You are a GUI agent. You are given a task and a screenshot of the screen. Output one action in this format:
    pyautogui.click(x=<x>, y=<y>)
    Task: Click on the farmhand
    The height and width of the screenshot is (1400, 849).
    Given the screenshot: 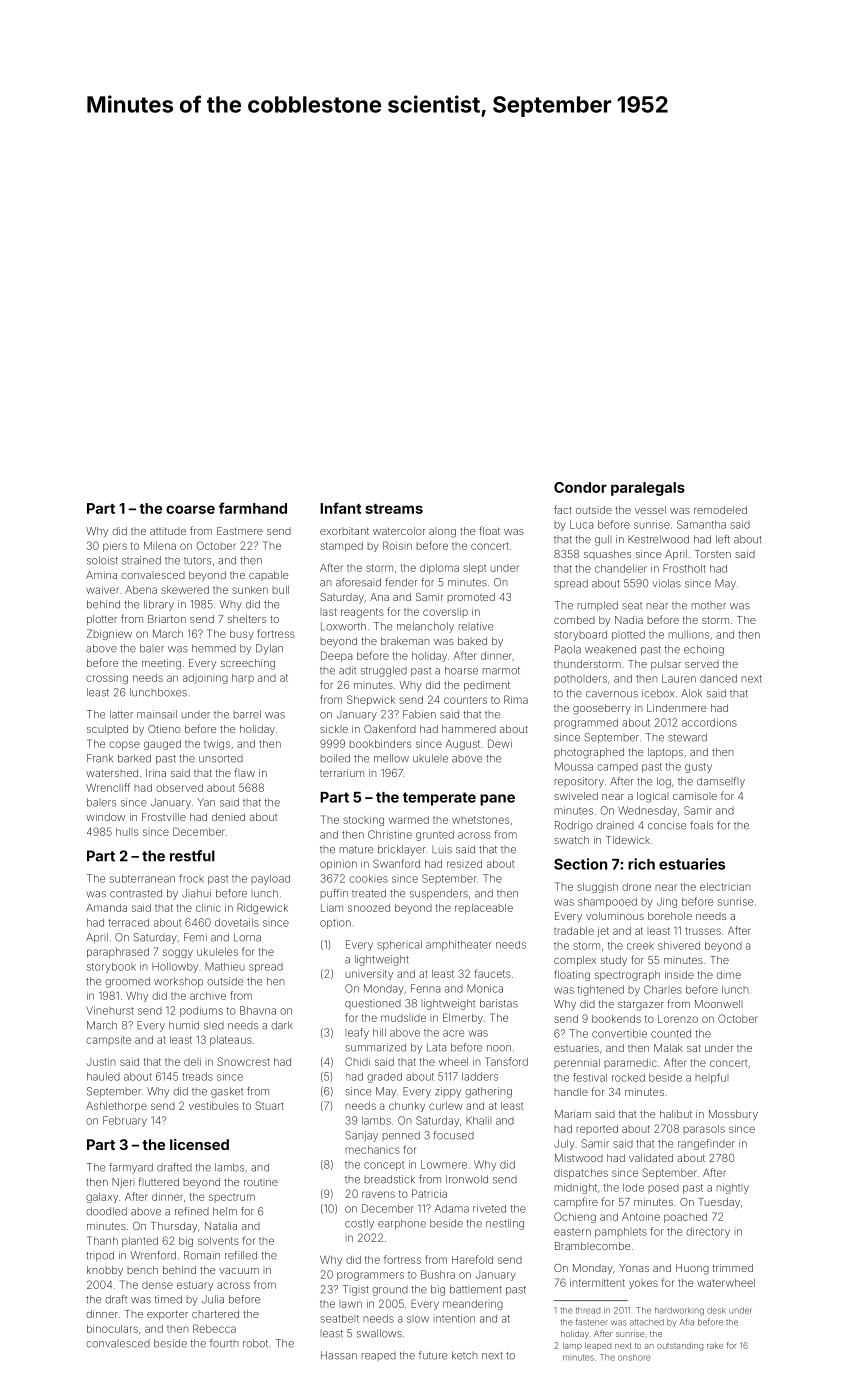 What is the action you would take?
    pyautogui.click(x=253, y=508)
